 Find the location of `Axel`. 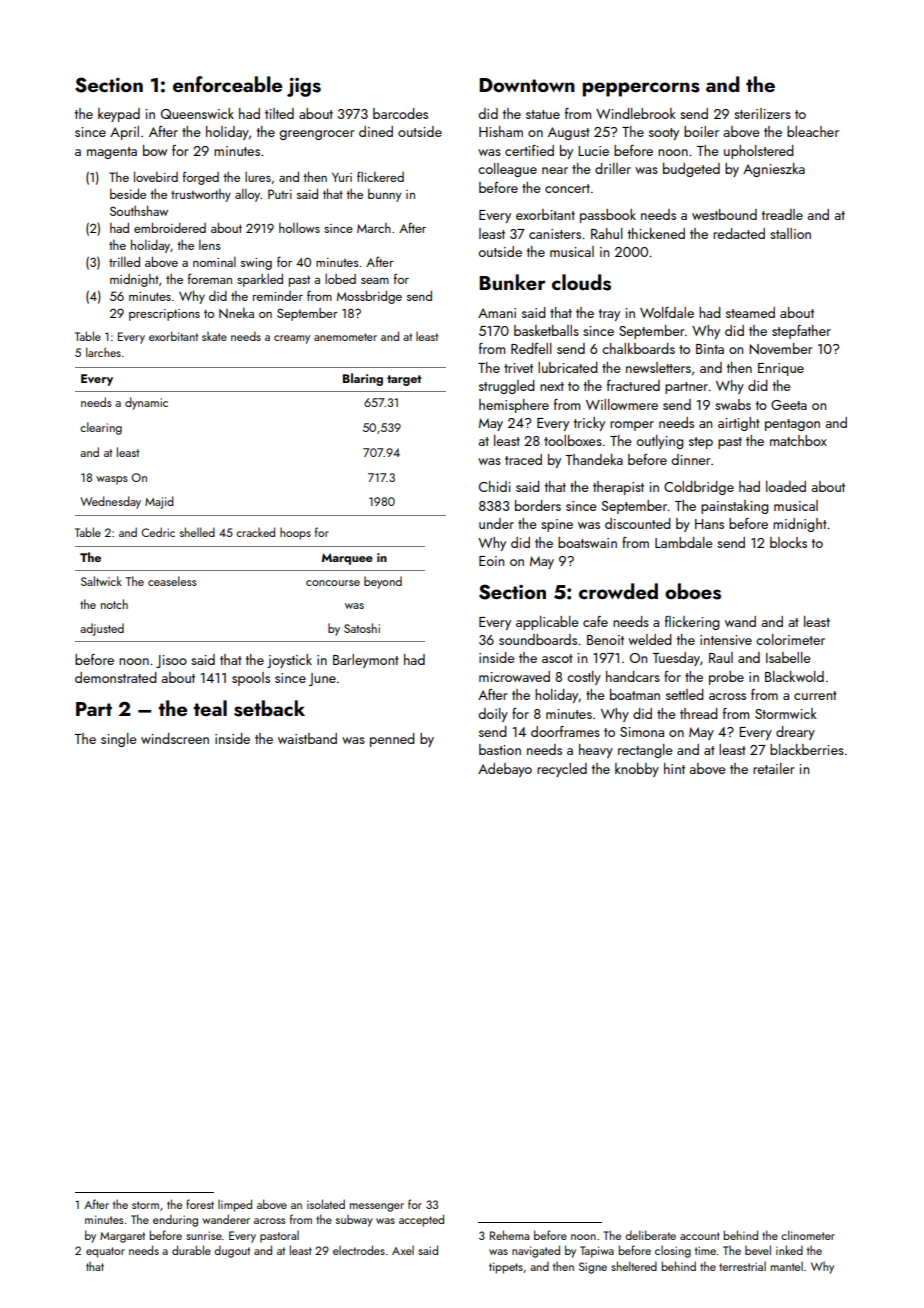

Axel is located at coordinates (403, 1250).
